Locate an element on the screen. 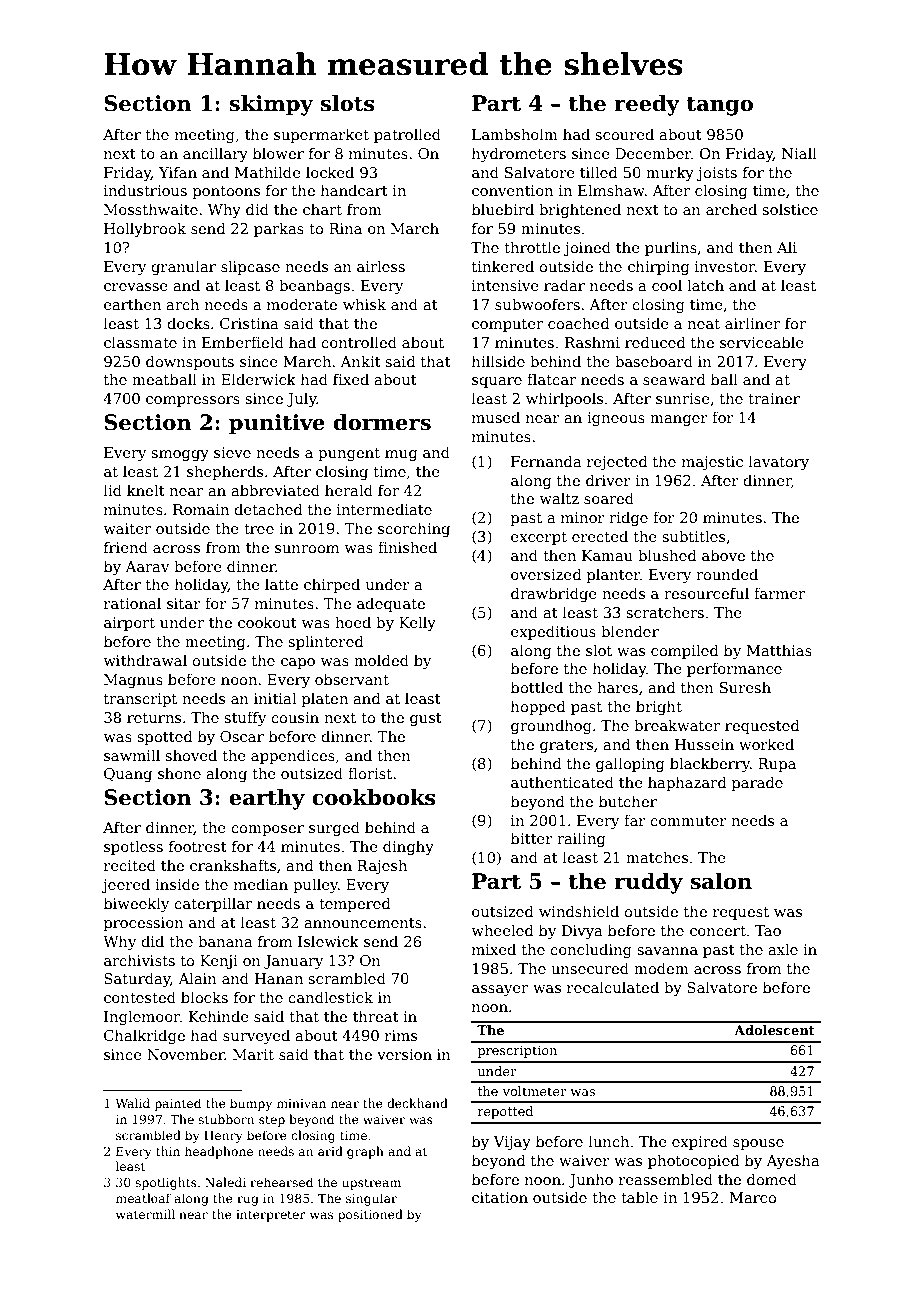 Image resolution: width=924 pixels, height=1308 pixels. blackberry is located at coordinates (710, 764).
